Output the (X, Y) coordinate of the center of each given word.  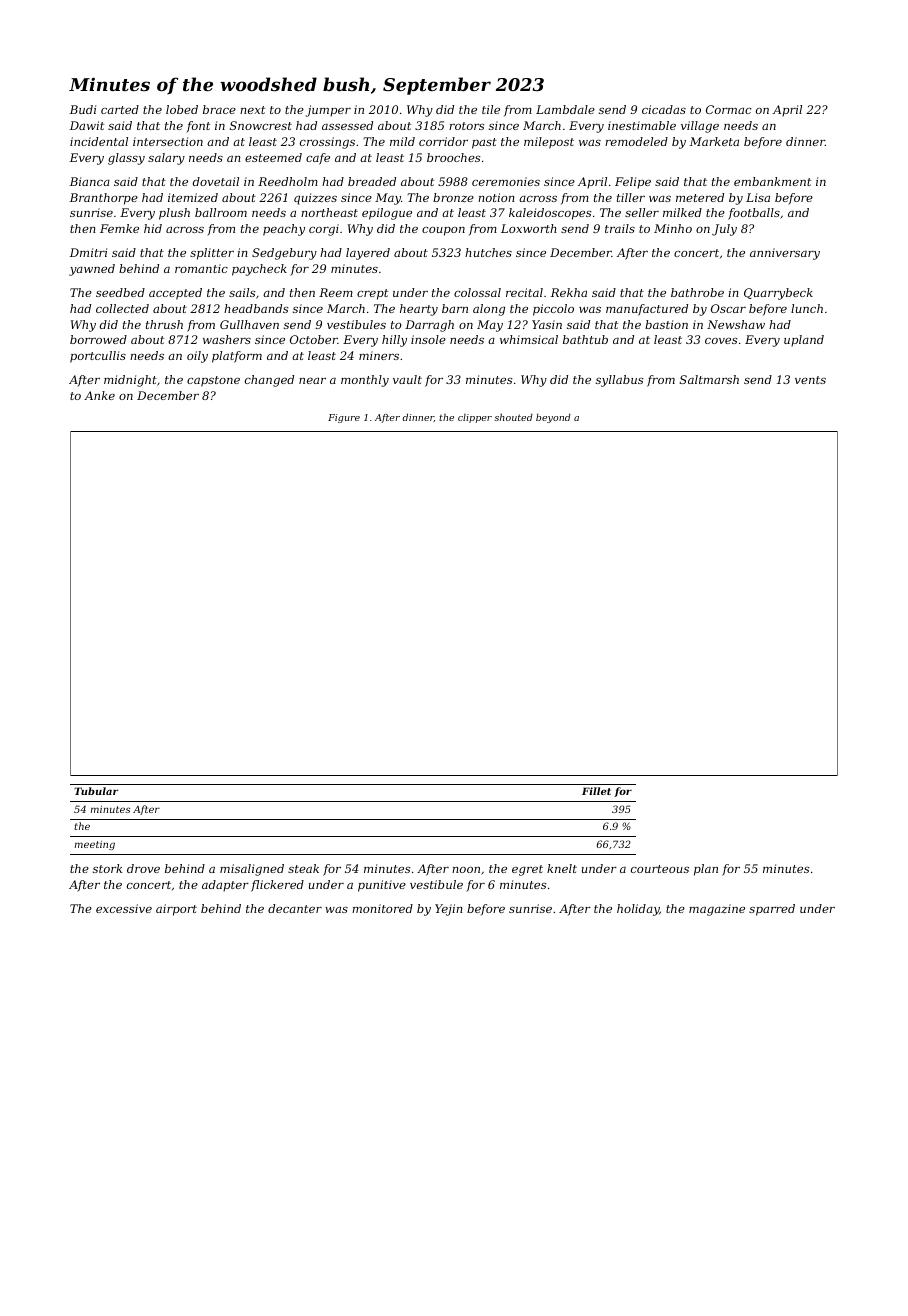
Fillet (596, 791)
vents (810, 380)
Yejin (449, 910)
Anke (99, 395)
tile (491, 109)
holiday (638, 910)
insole (428, 339)
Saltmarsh (709, 379)
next (252, 110)
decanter (295, 908)
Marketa (714, 141)
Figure (344, 418)
